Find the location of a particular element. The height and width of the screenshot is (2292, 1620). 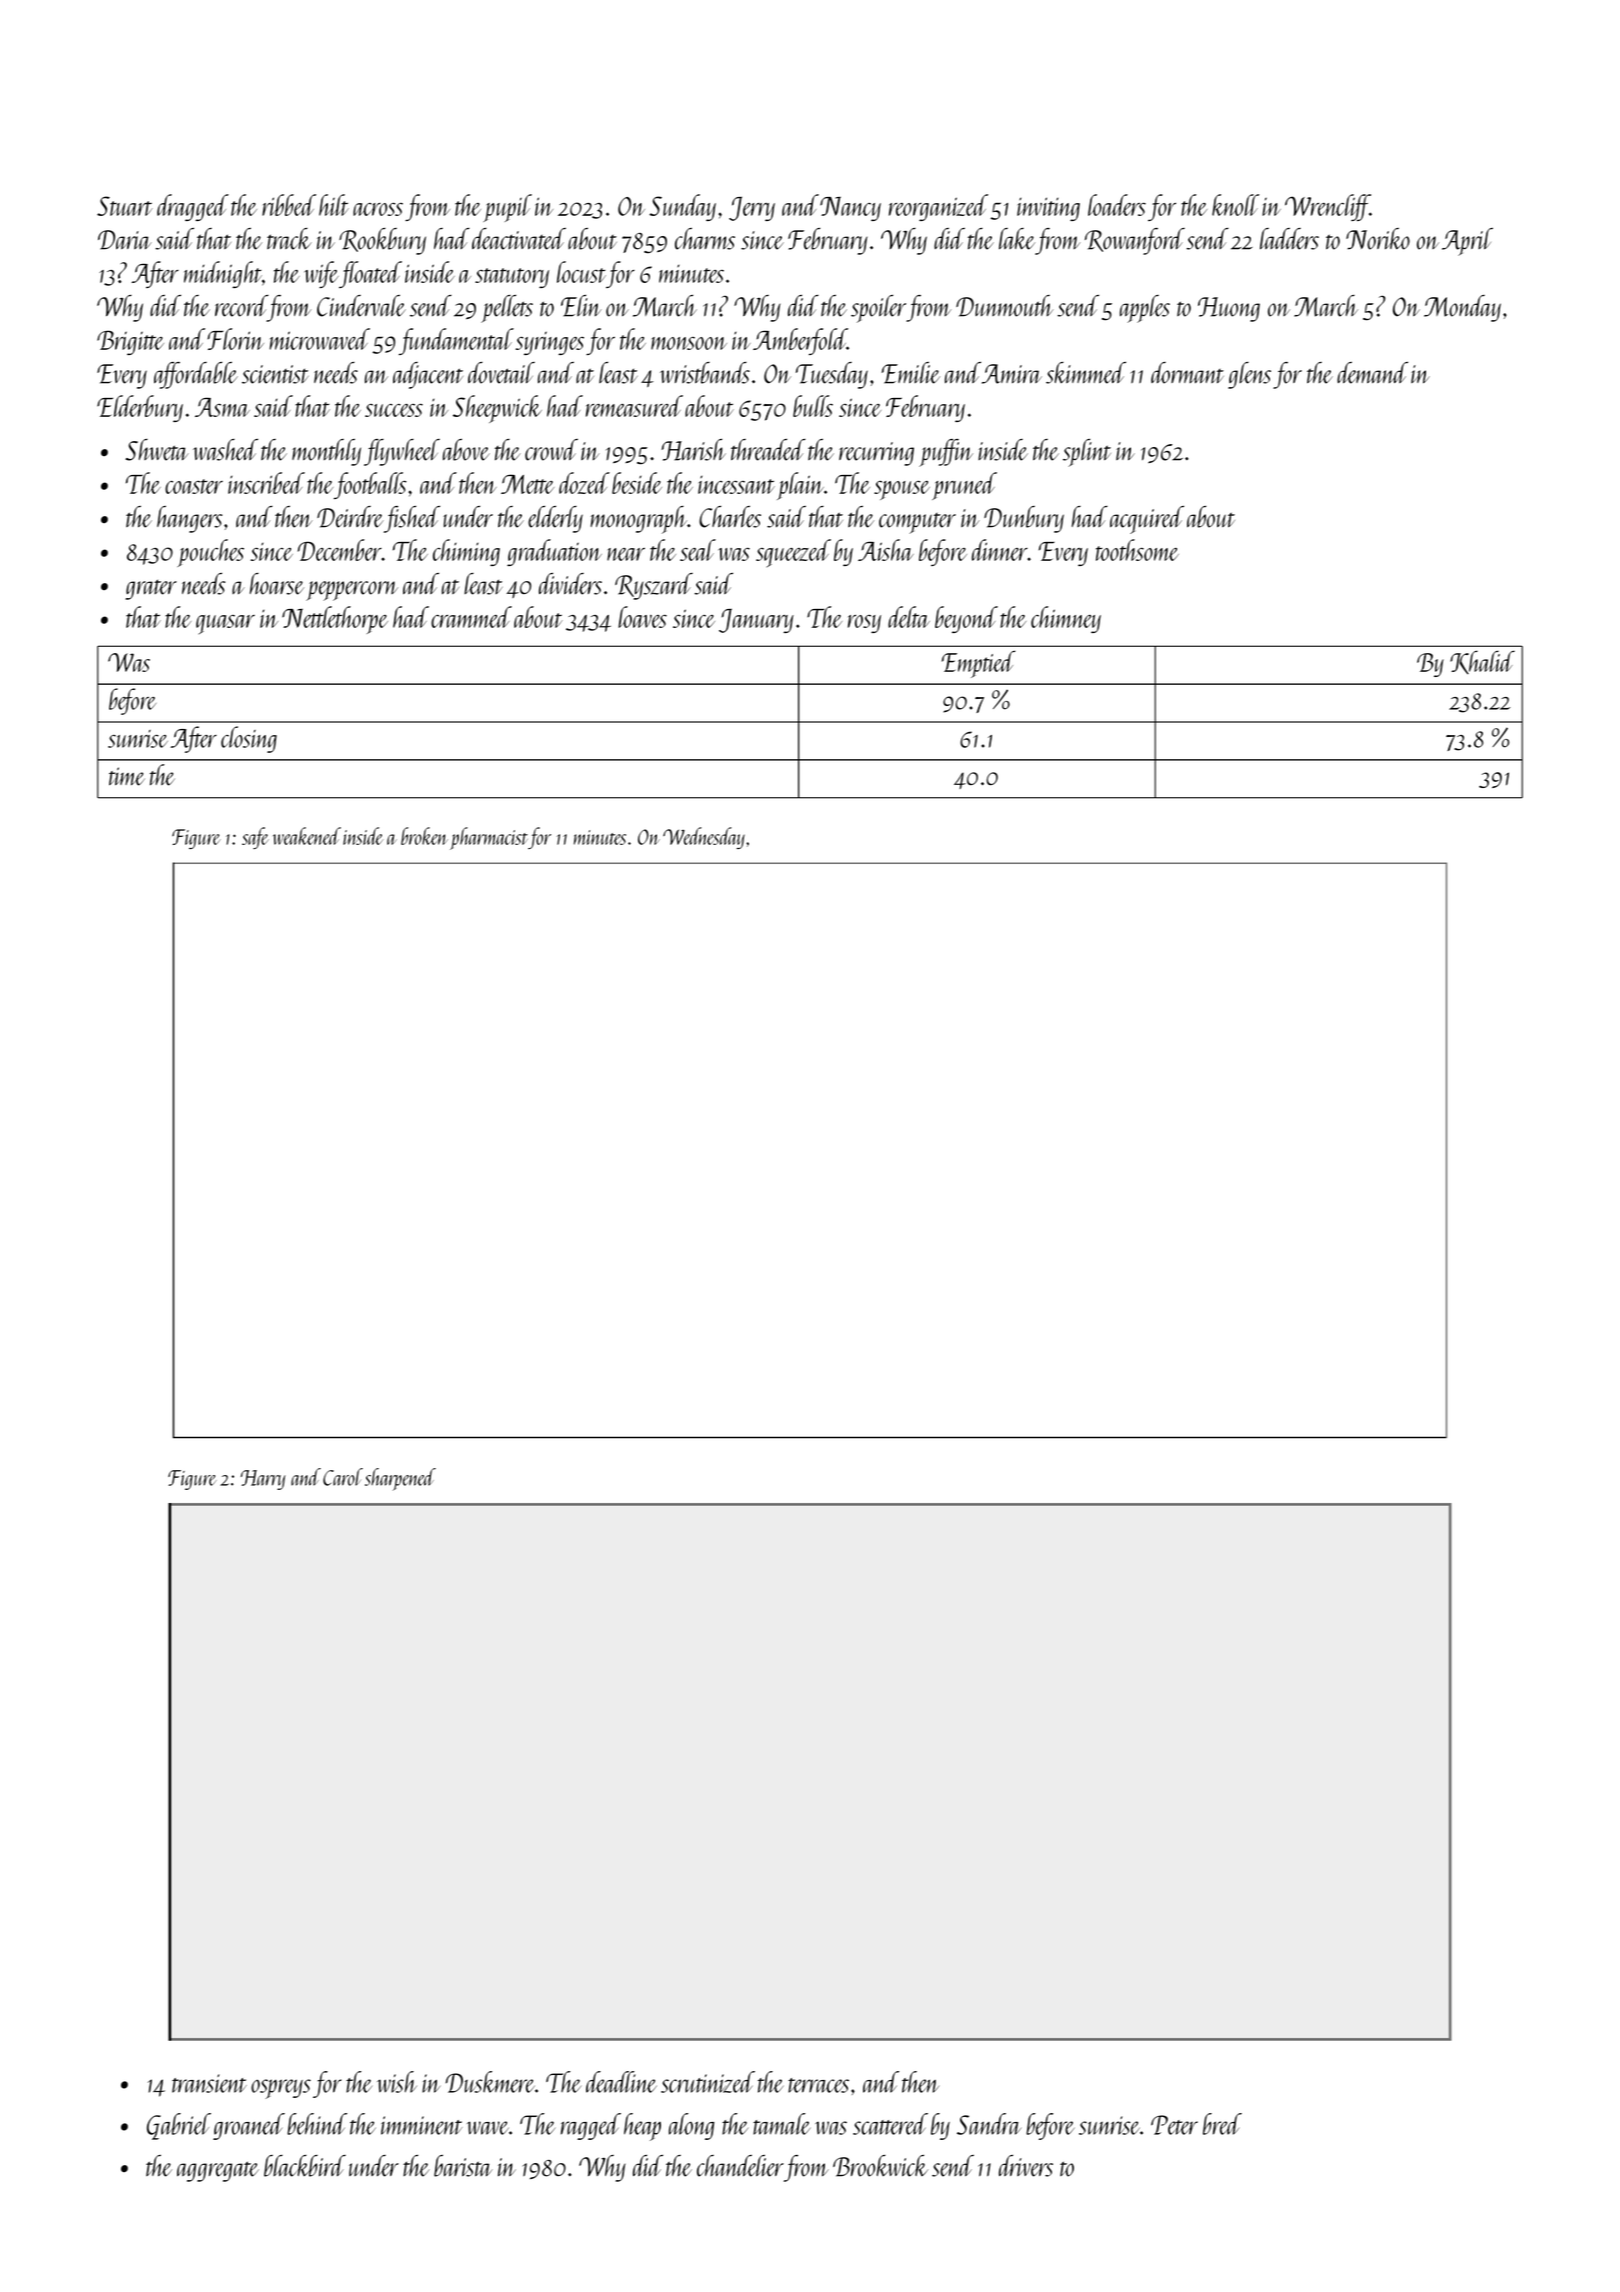

Florin is located at coordinates (235, 339).
